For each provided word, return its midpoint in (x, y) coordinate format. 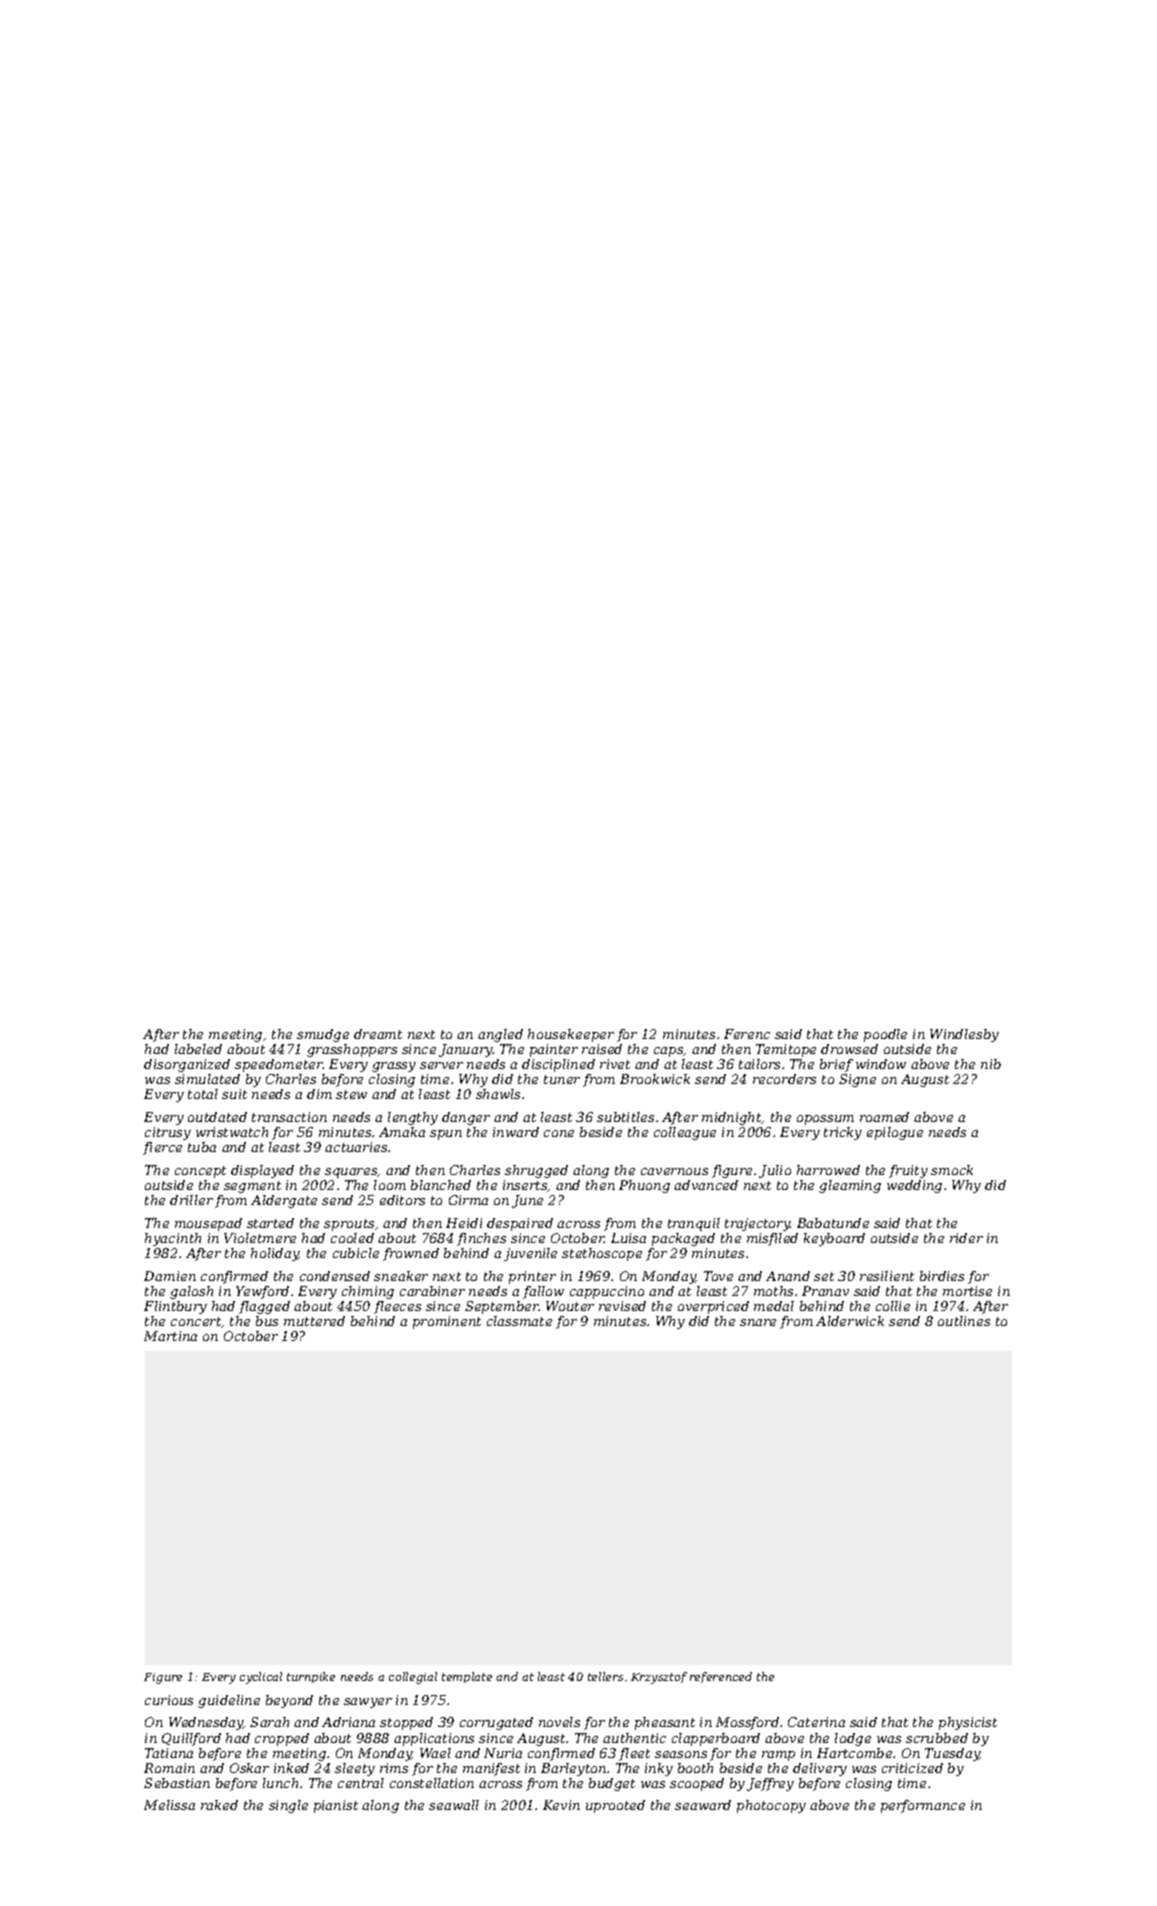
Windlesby (964, 1035)
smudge (323, 1035)
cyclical (261, 1678)
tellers (605, 1676)
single (288, 1806)
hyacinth (173, 1239)
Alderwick (850, 1321)
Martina (170, 1336)
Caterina (816, 1722)
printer (532, 1277)
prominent (447, 1322)
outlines (964, 1321)
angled (500, 1035)
